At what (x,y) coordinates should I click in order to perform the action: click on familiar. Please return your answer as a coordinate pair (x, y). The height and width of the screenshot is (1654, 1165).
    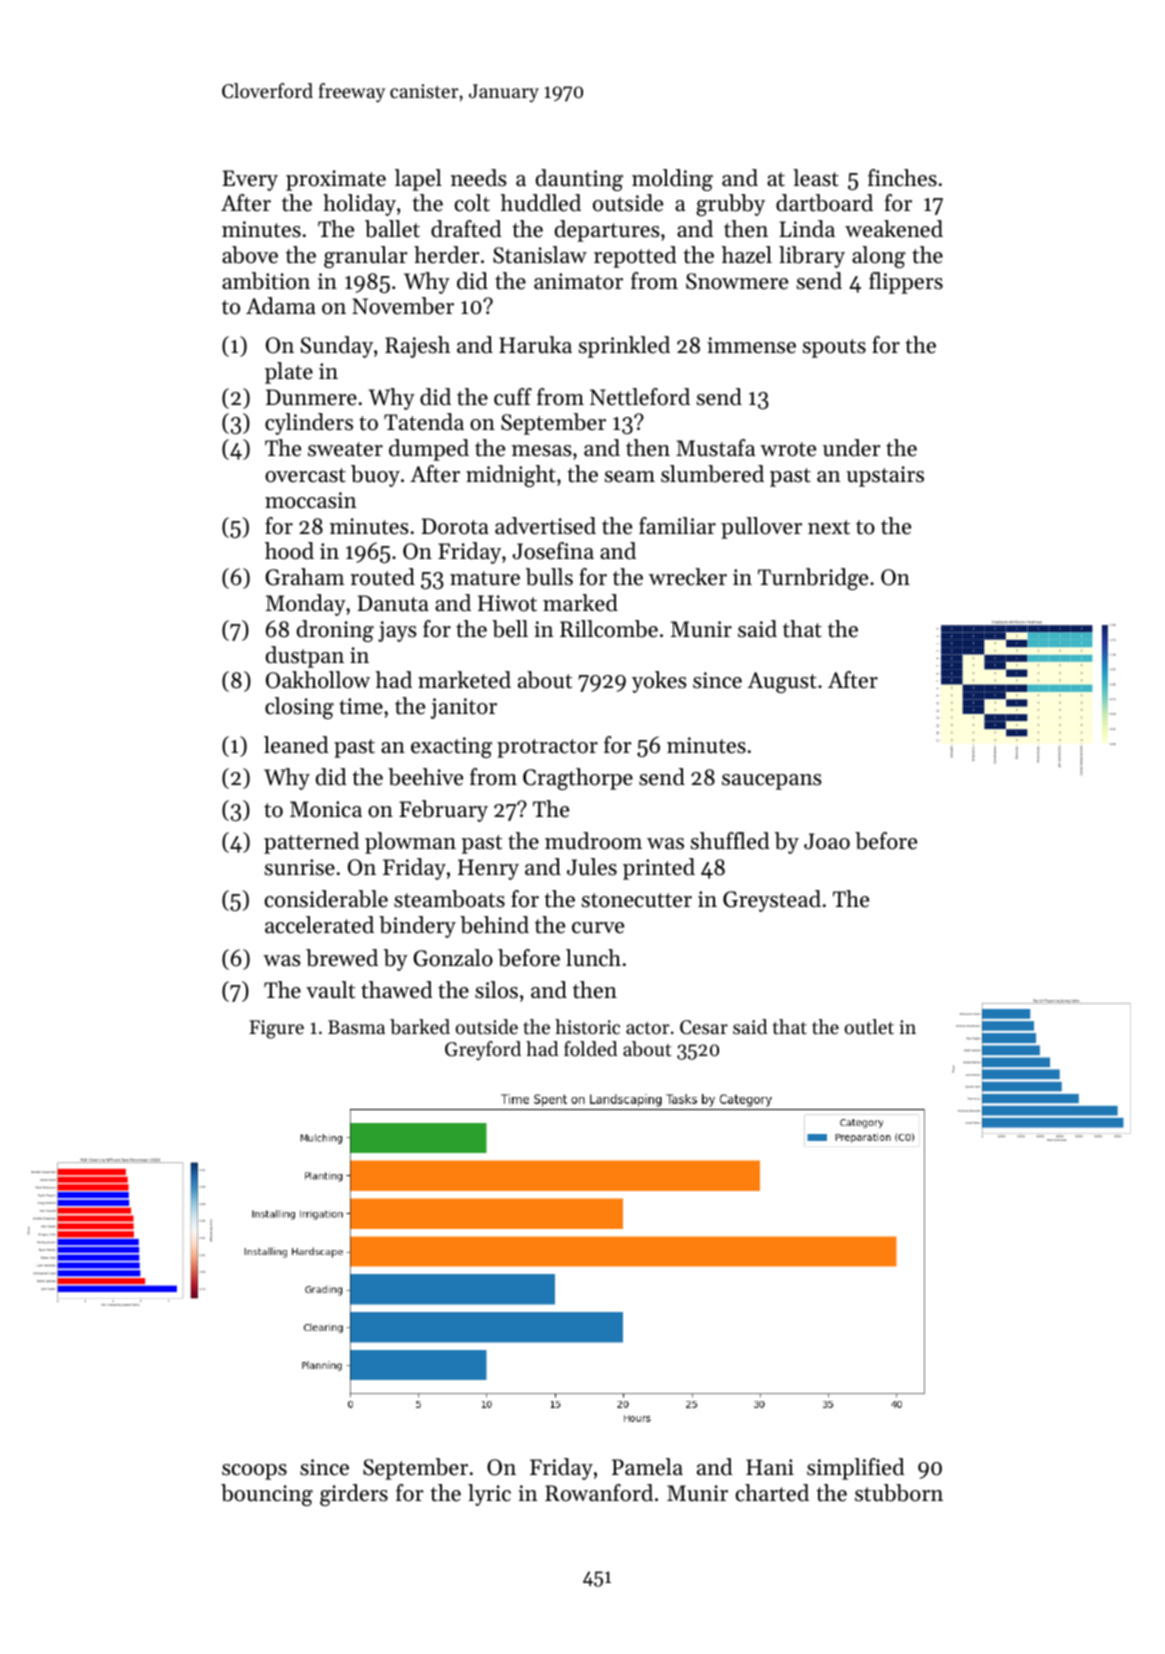
    Looking at the image, I should click on (677, 525).
